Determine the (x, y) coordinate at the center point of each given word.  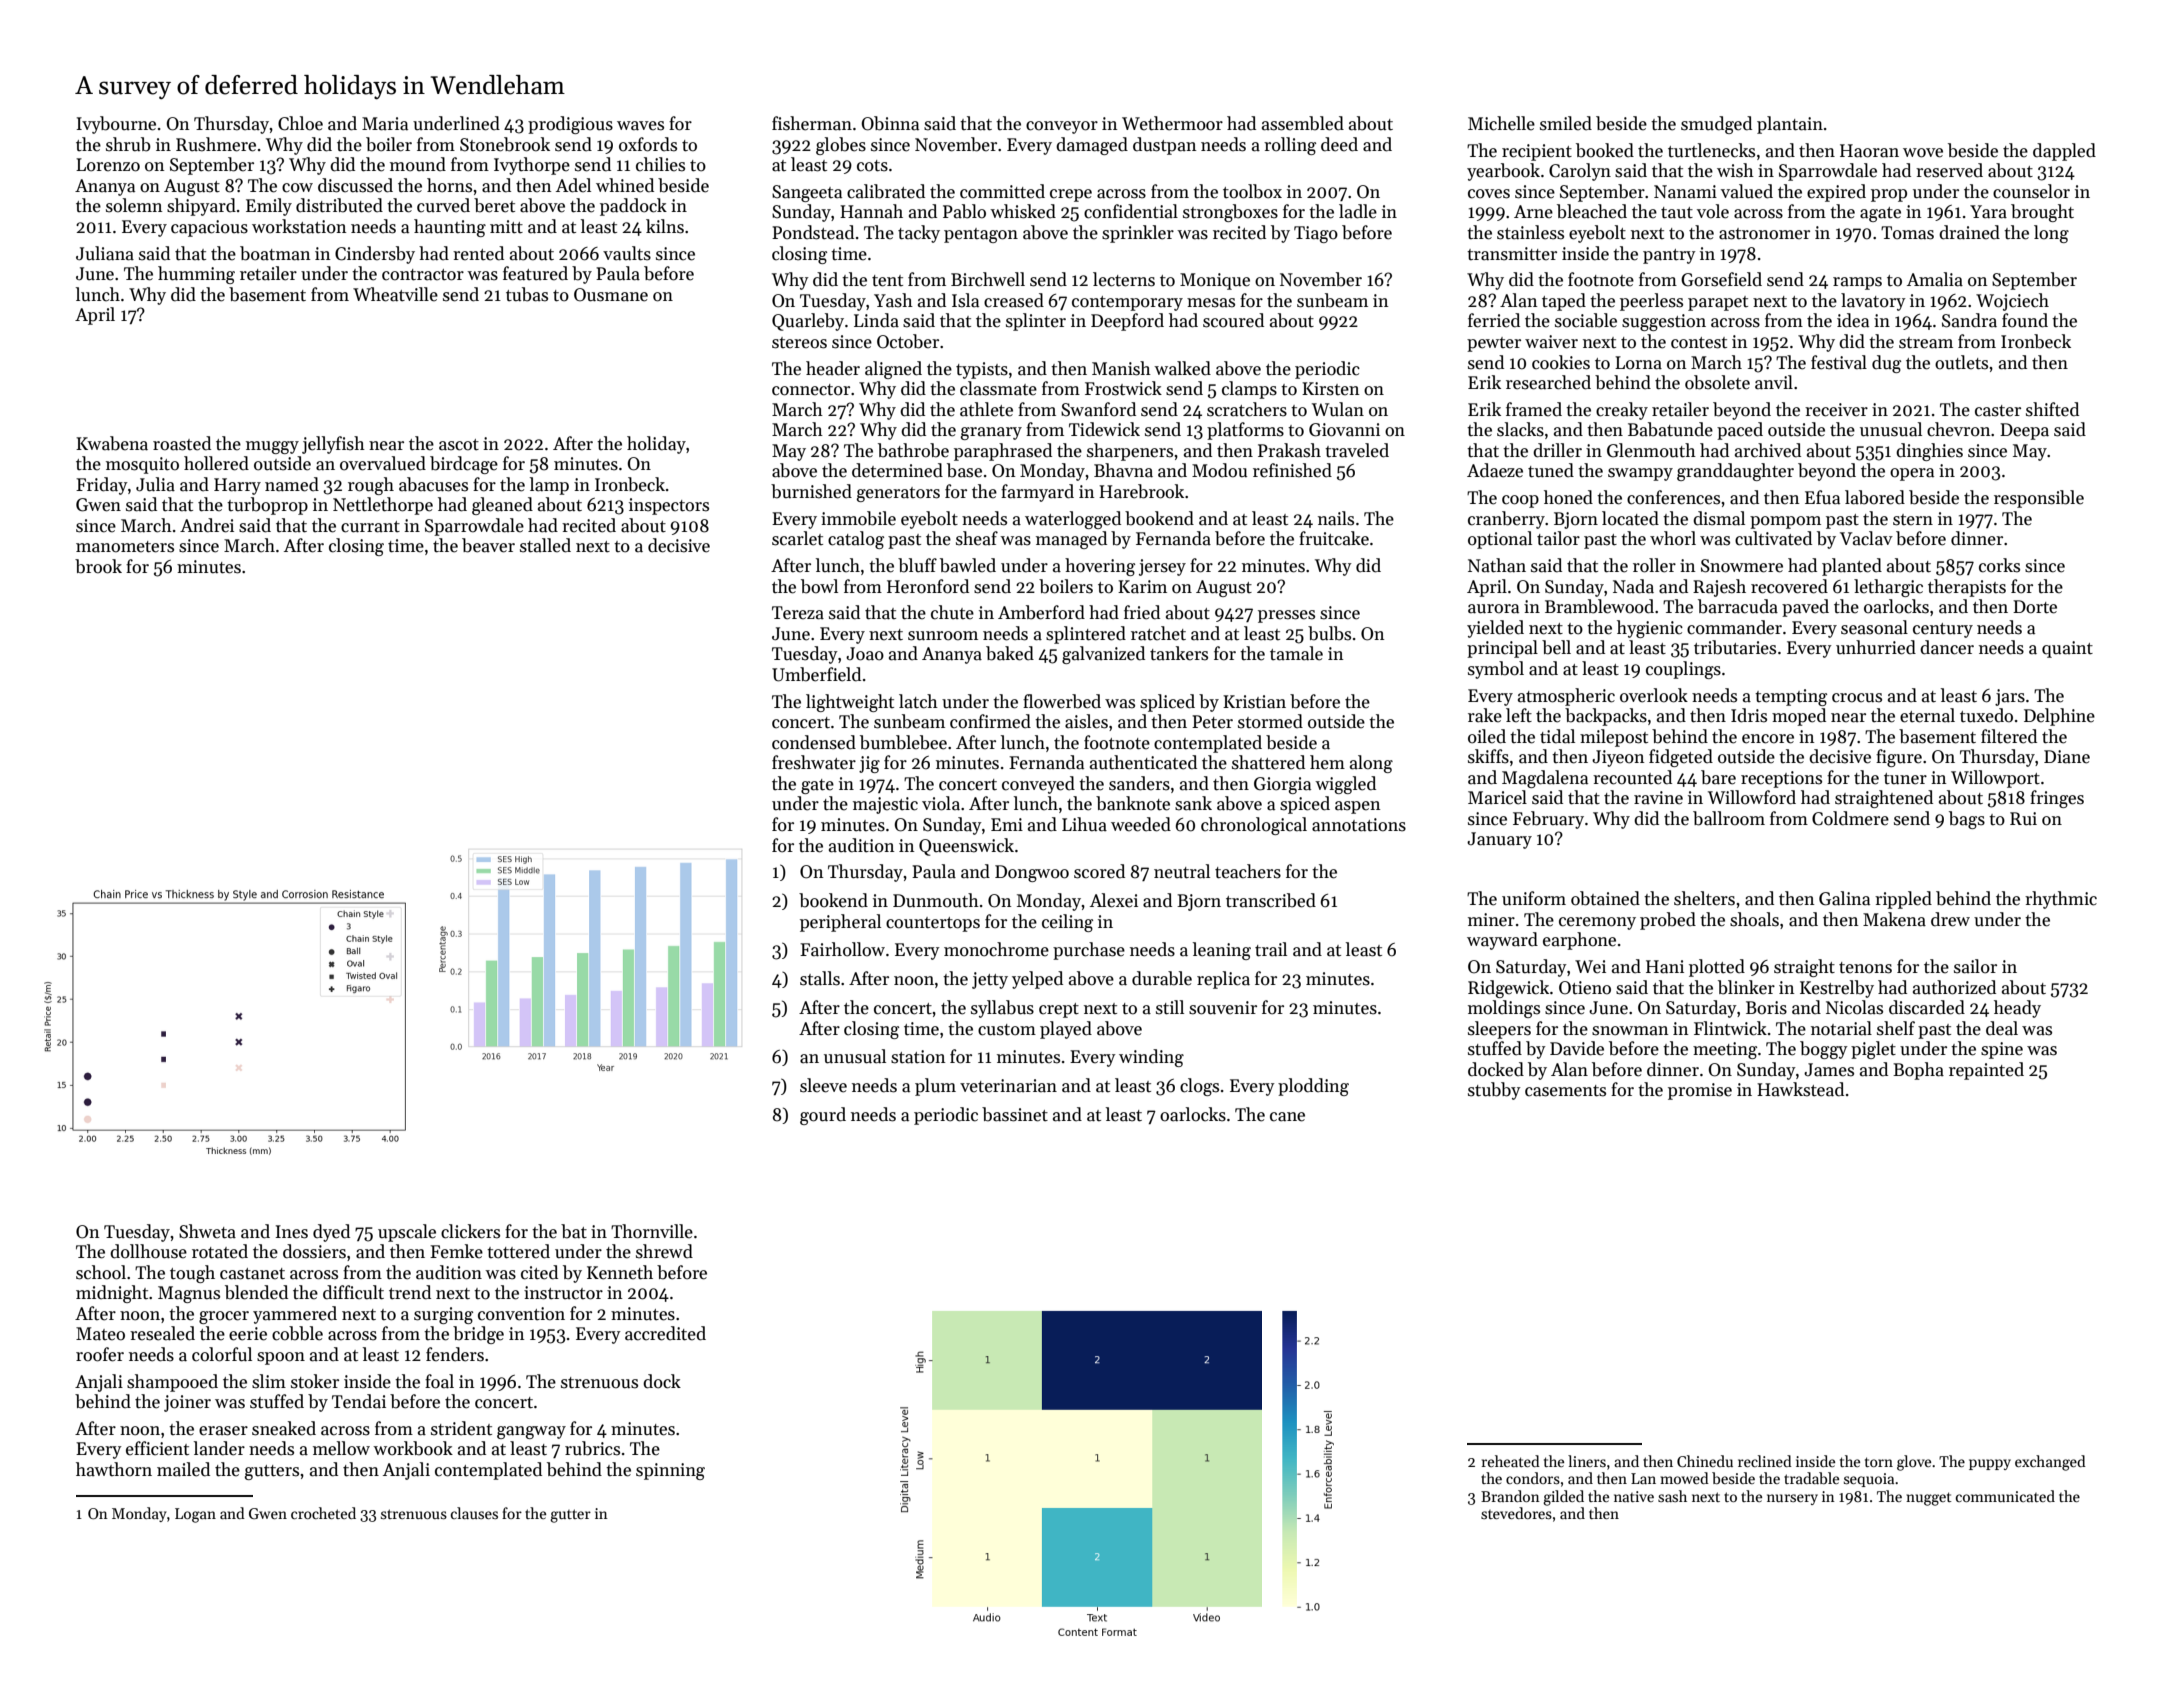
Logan (195, 1515)
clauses (474, 1513)
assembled (1303, 123)
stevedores (1516, 1513)
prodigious (570, 125)
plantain (1790, 125)
